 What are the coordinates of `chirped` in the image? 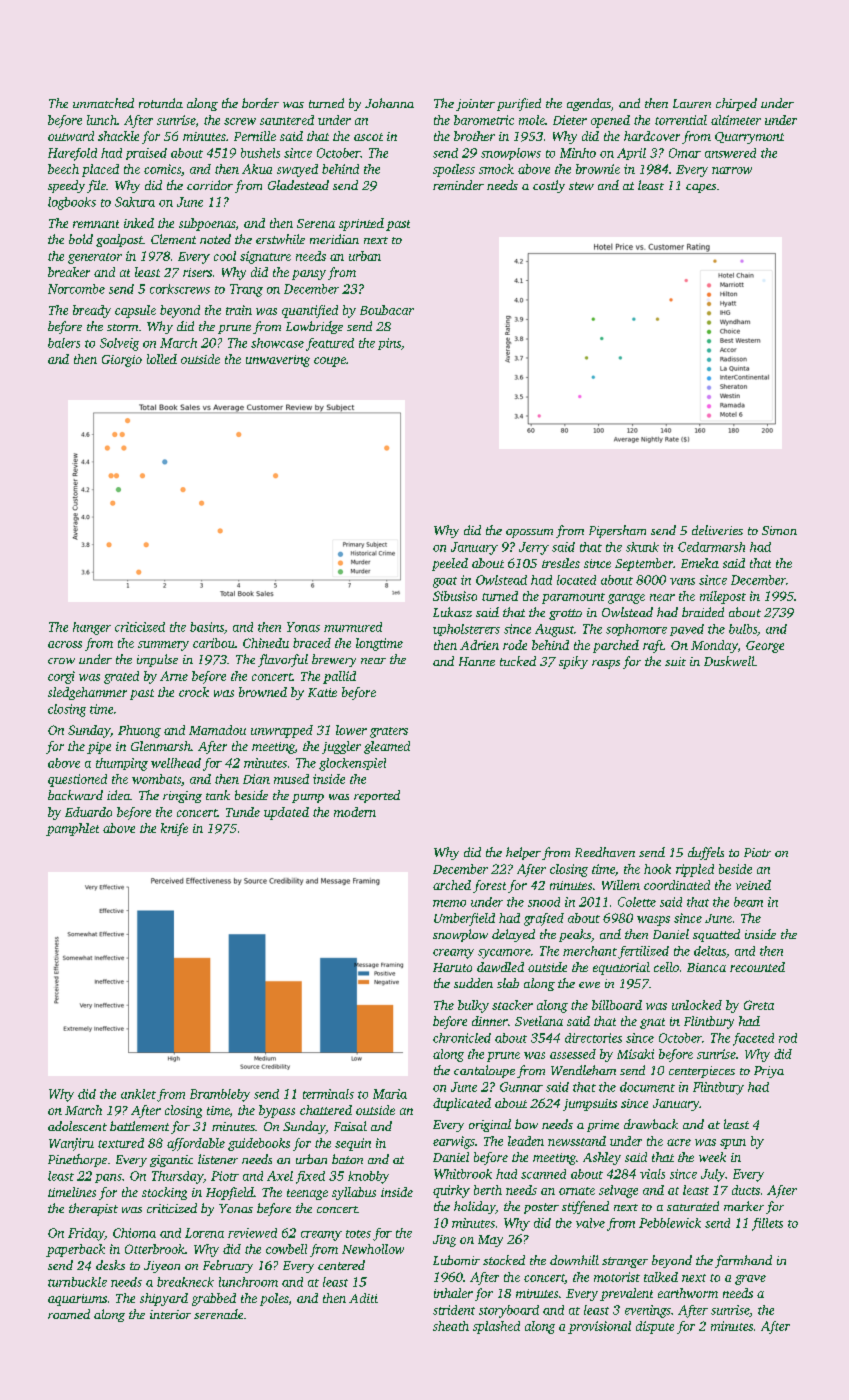 It's located at (736, 104).
